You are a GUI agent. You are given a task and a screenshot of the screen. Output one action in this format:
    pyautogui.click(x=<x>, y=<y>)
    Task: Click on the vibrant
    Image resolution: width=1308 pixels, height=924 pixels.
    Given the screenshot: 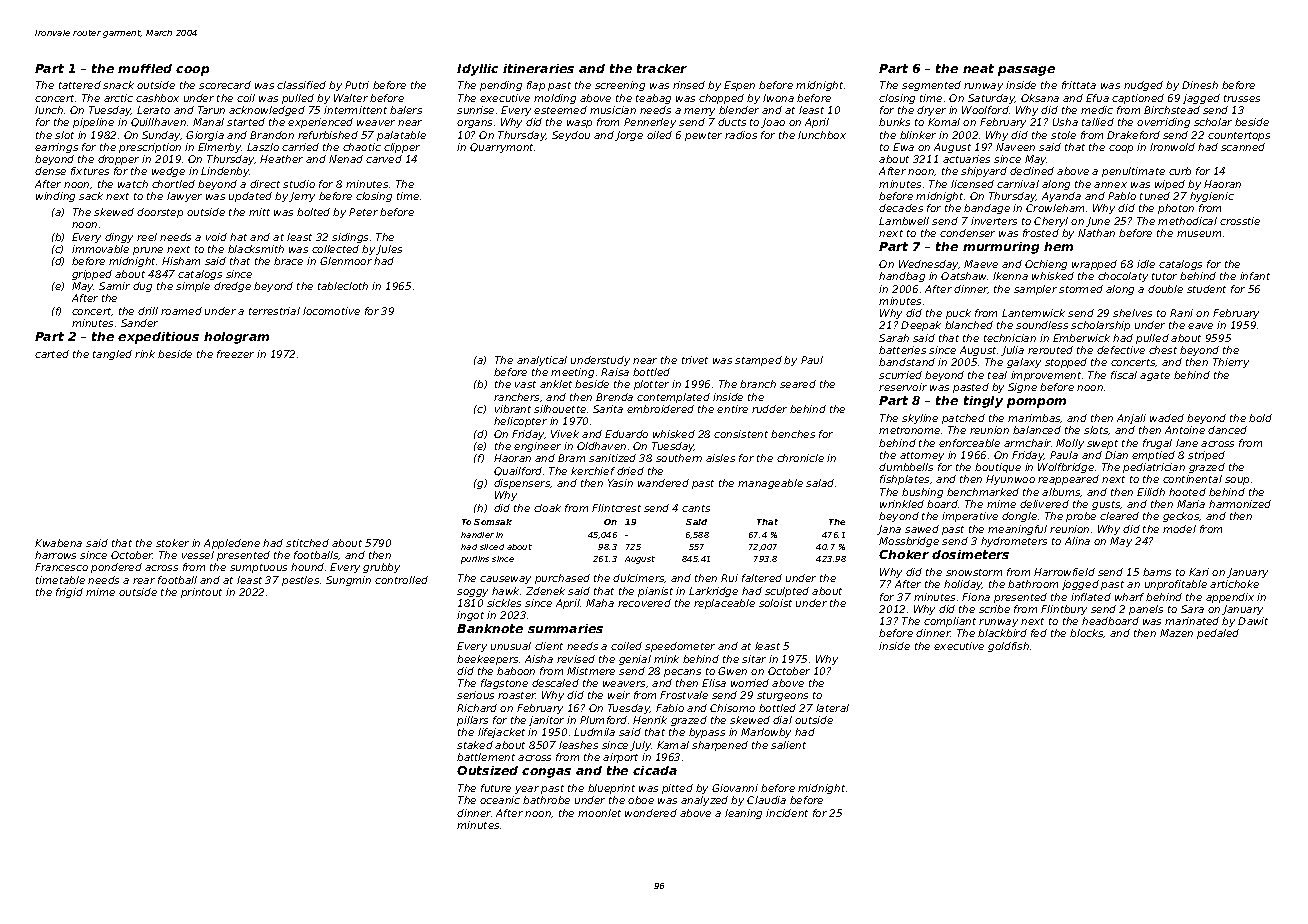 What is the action you would take?
    pyautogui.click(x=513, y=409)
